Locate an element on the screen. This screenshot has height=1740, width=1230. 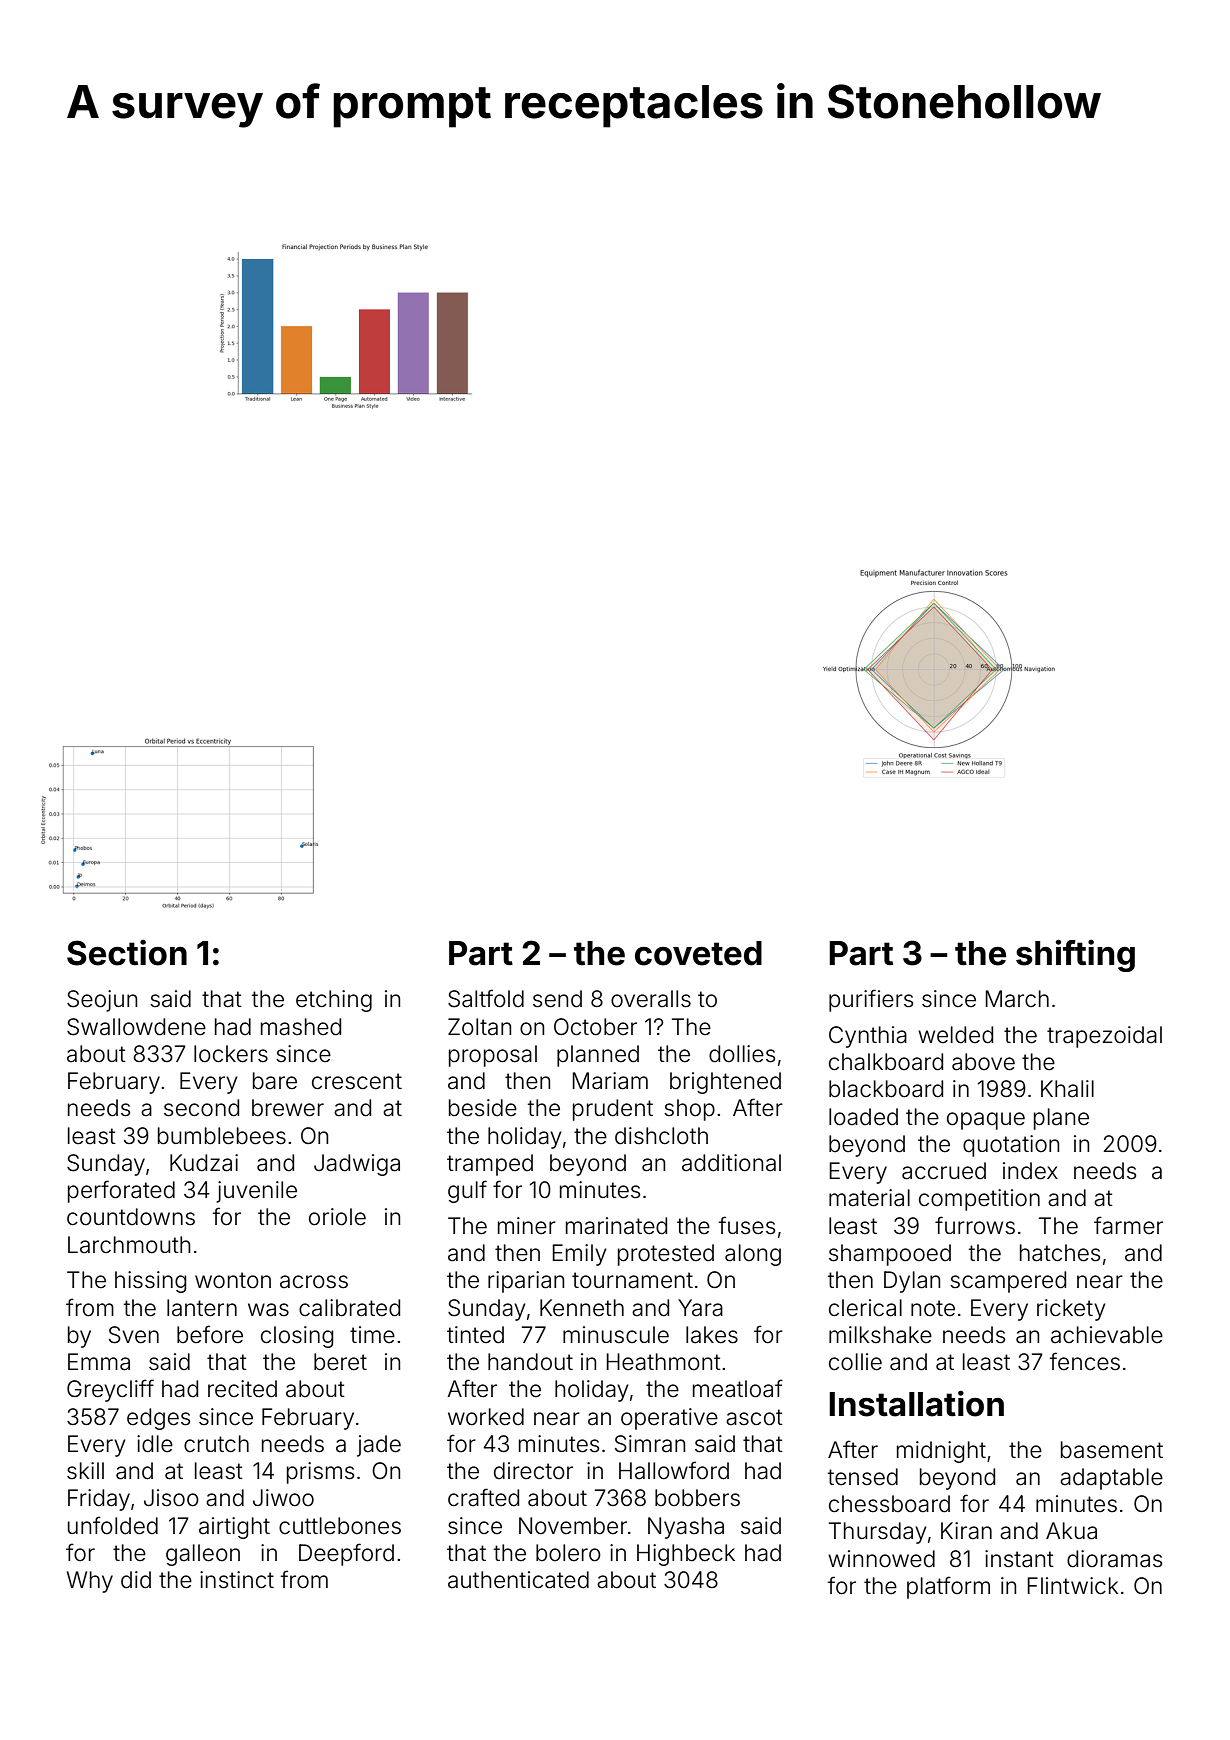
Flintwick is located at coordinates (1073, 1585).
